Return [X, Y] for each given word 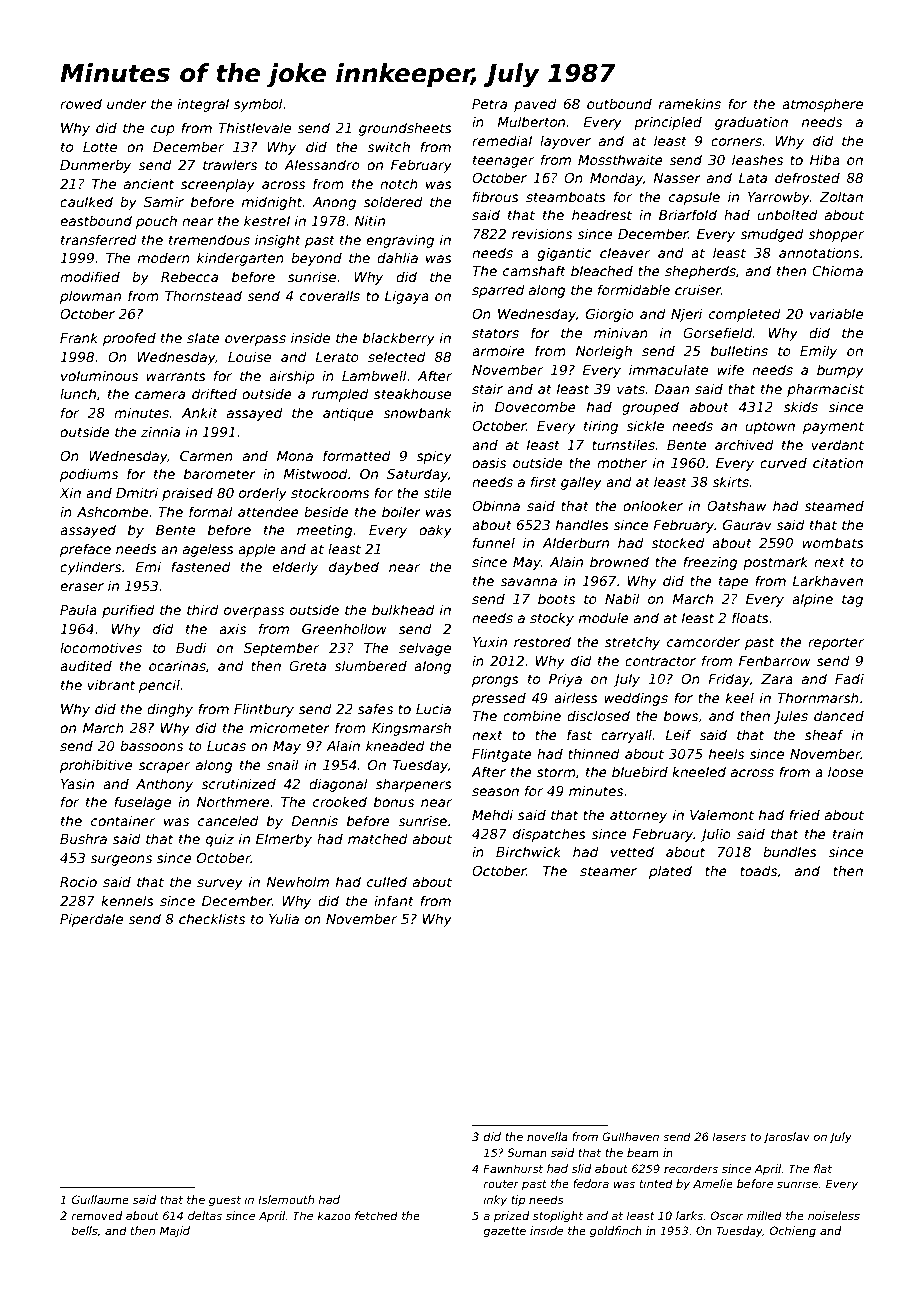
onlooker [653, 505]
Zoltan [841, 196]
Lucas [226, 746]
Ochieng [792, 1232]
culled [387, 881]
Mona [295, 456]
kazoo [334, 1215]
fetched [376, 1215]
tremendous [209, 239]
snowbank [417, 412]
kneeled [699, 771]
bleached [602, 270]
